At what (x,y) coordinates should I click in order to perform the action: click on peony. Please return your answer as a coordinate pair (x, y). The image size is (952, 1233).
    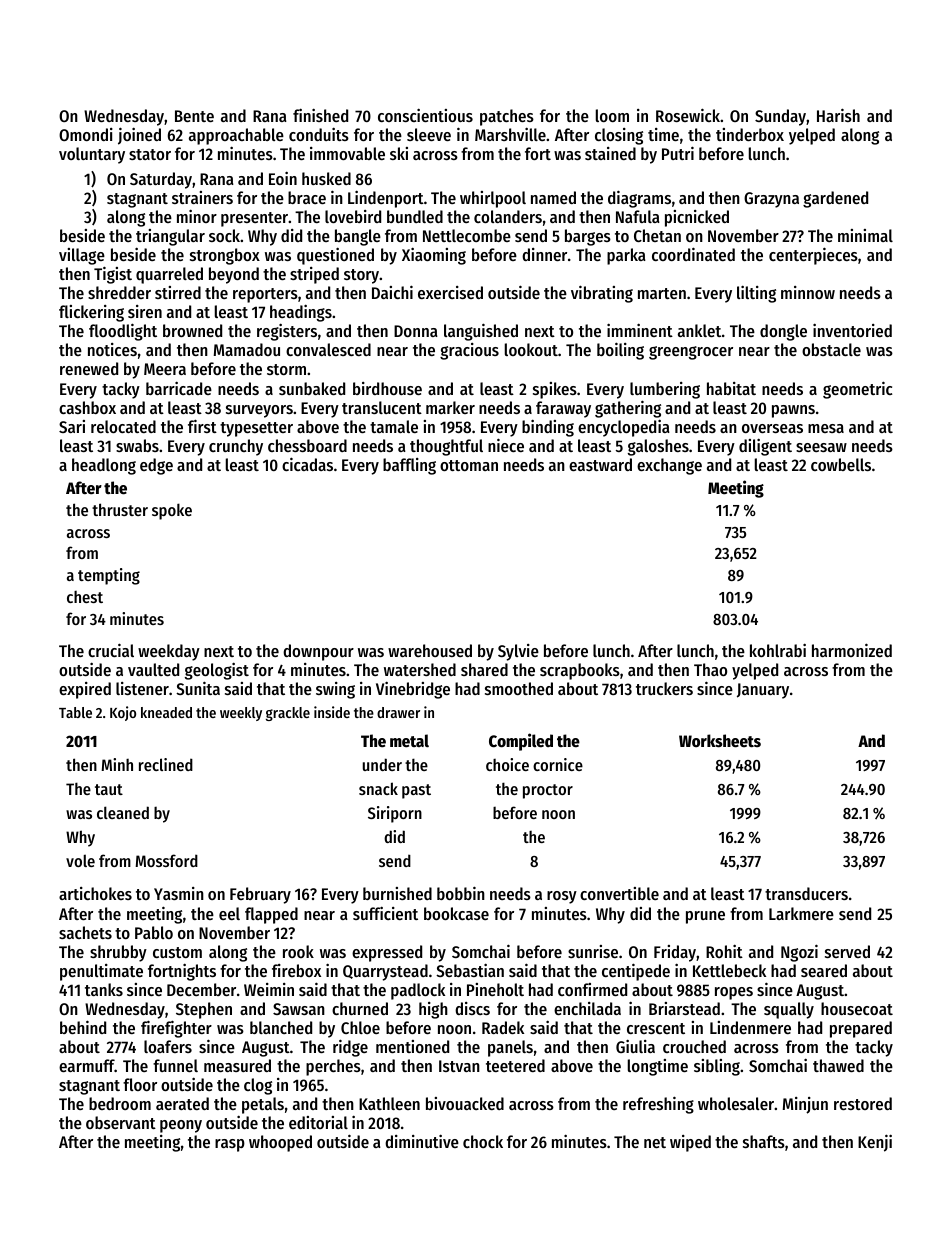
    Looking at the image, I should click on (181, 1126).
